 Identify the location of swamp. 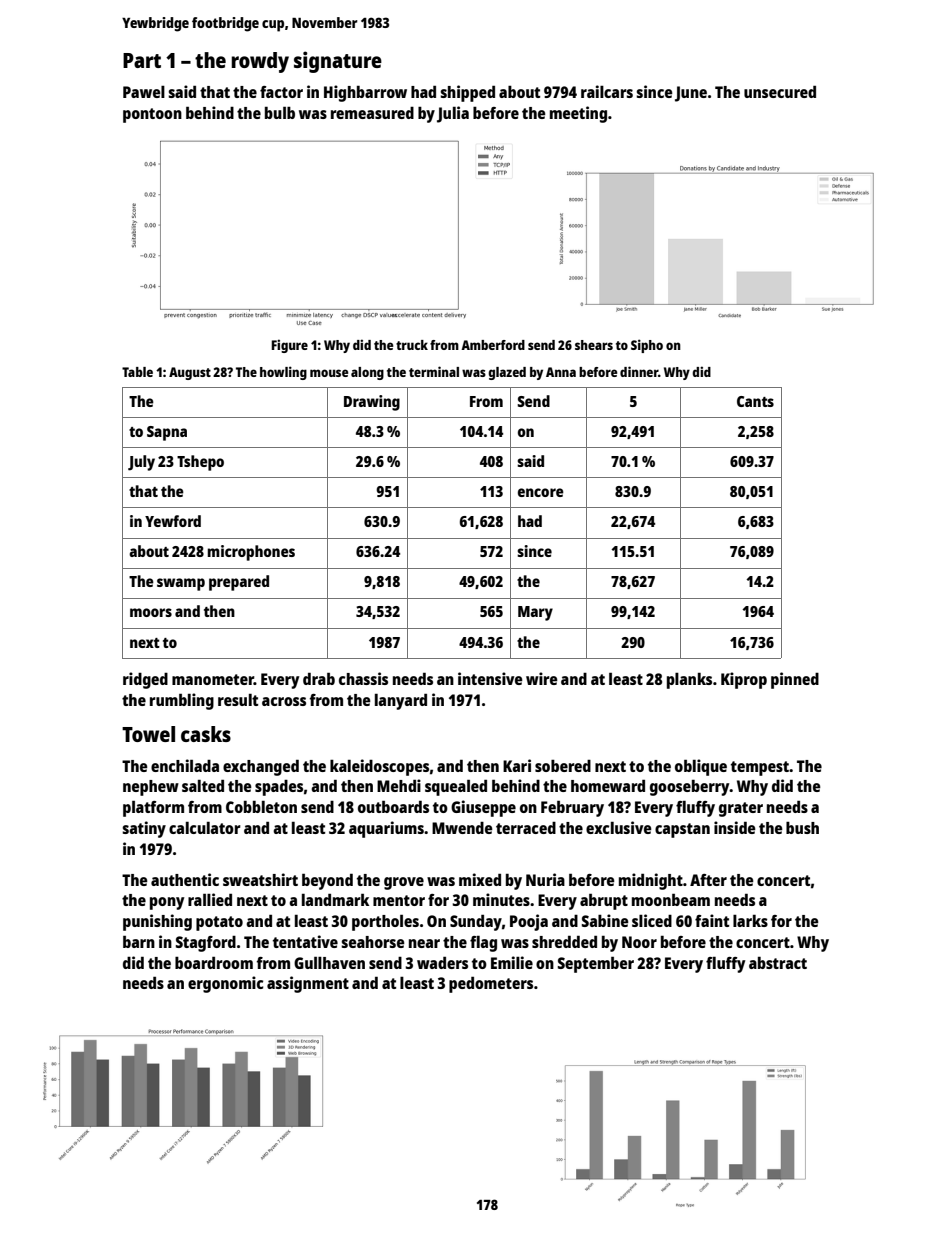
(181, 584).
